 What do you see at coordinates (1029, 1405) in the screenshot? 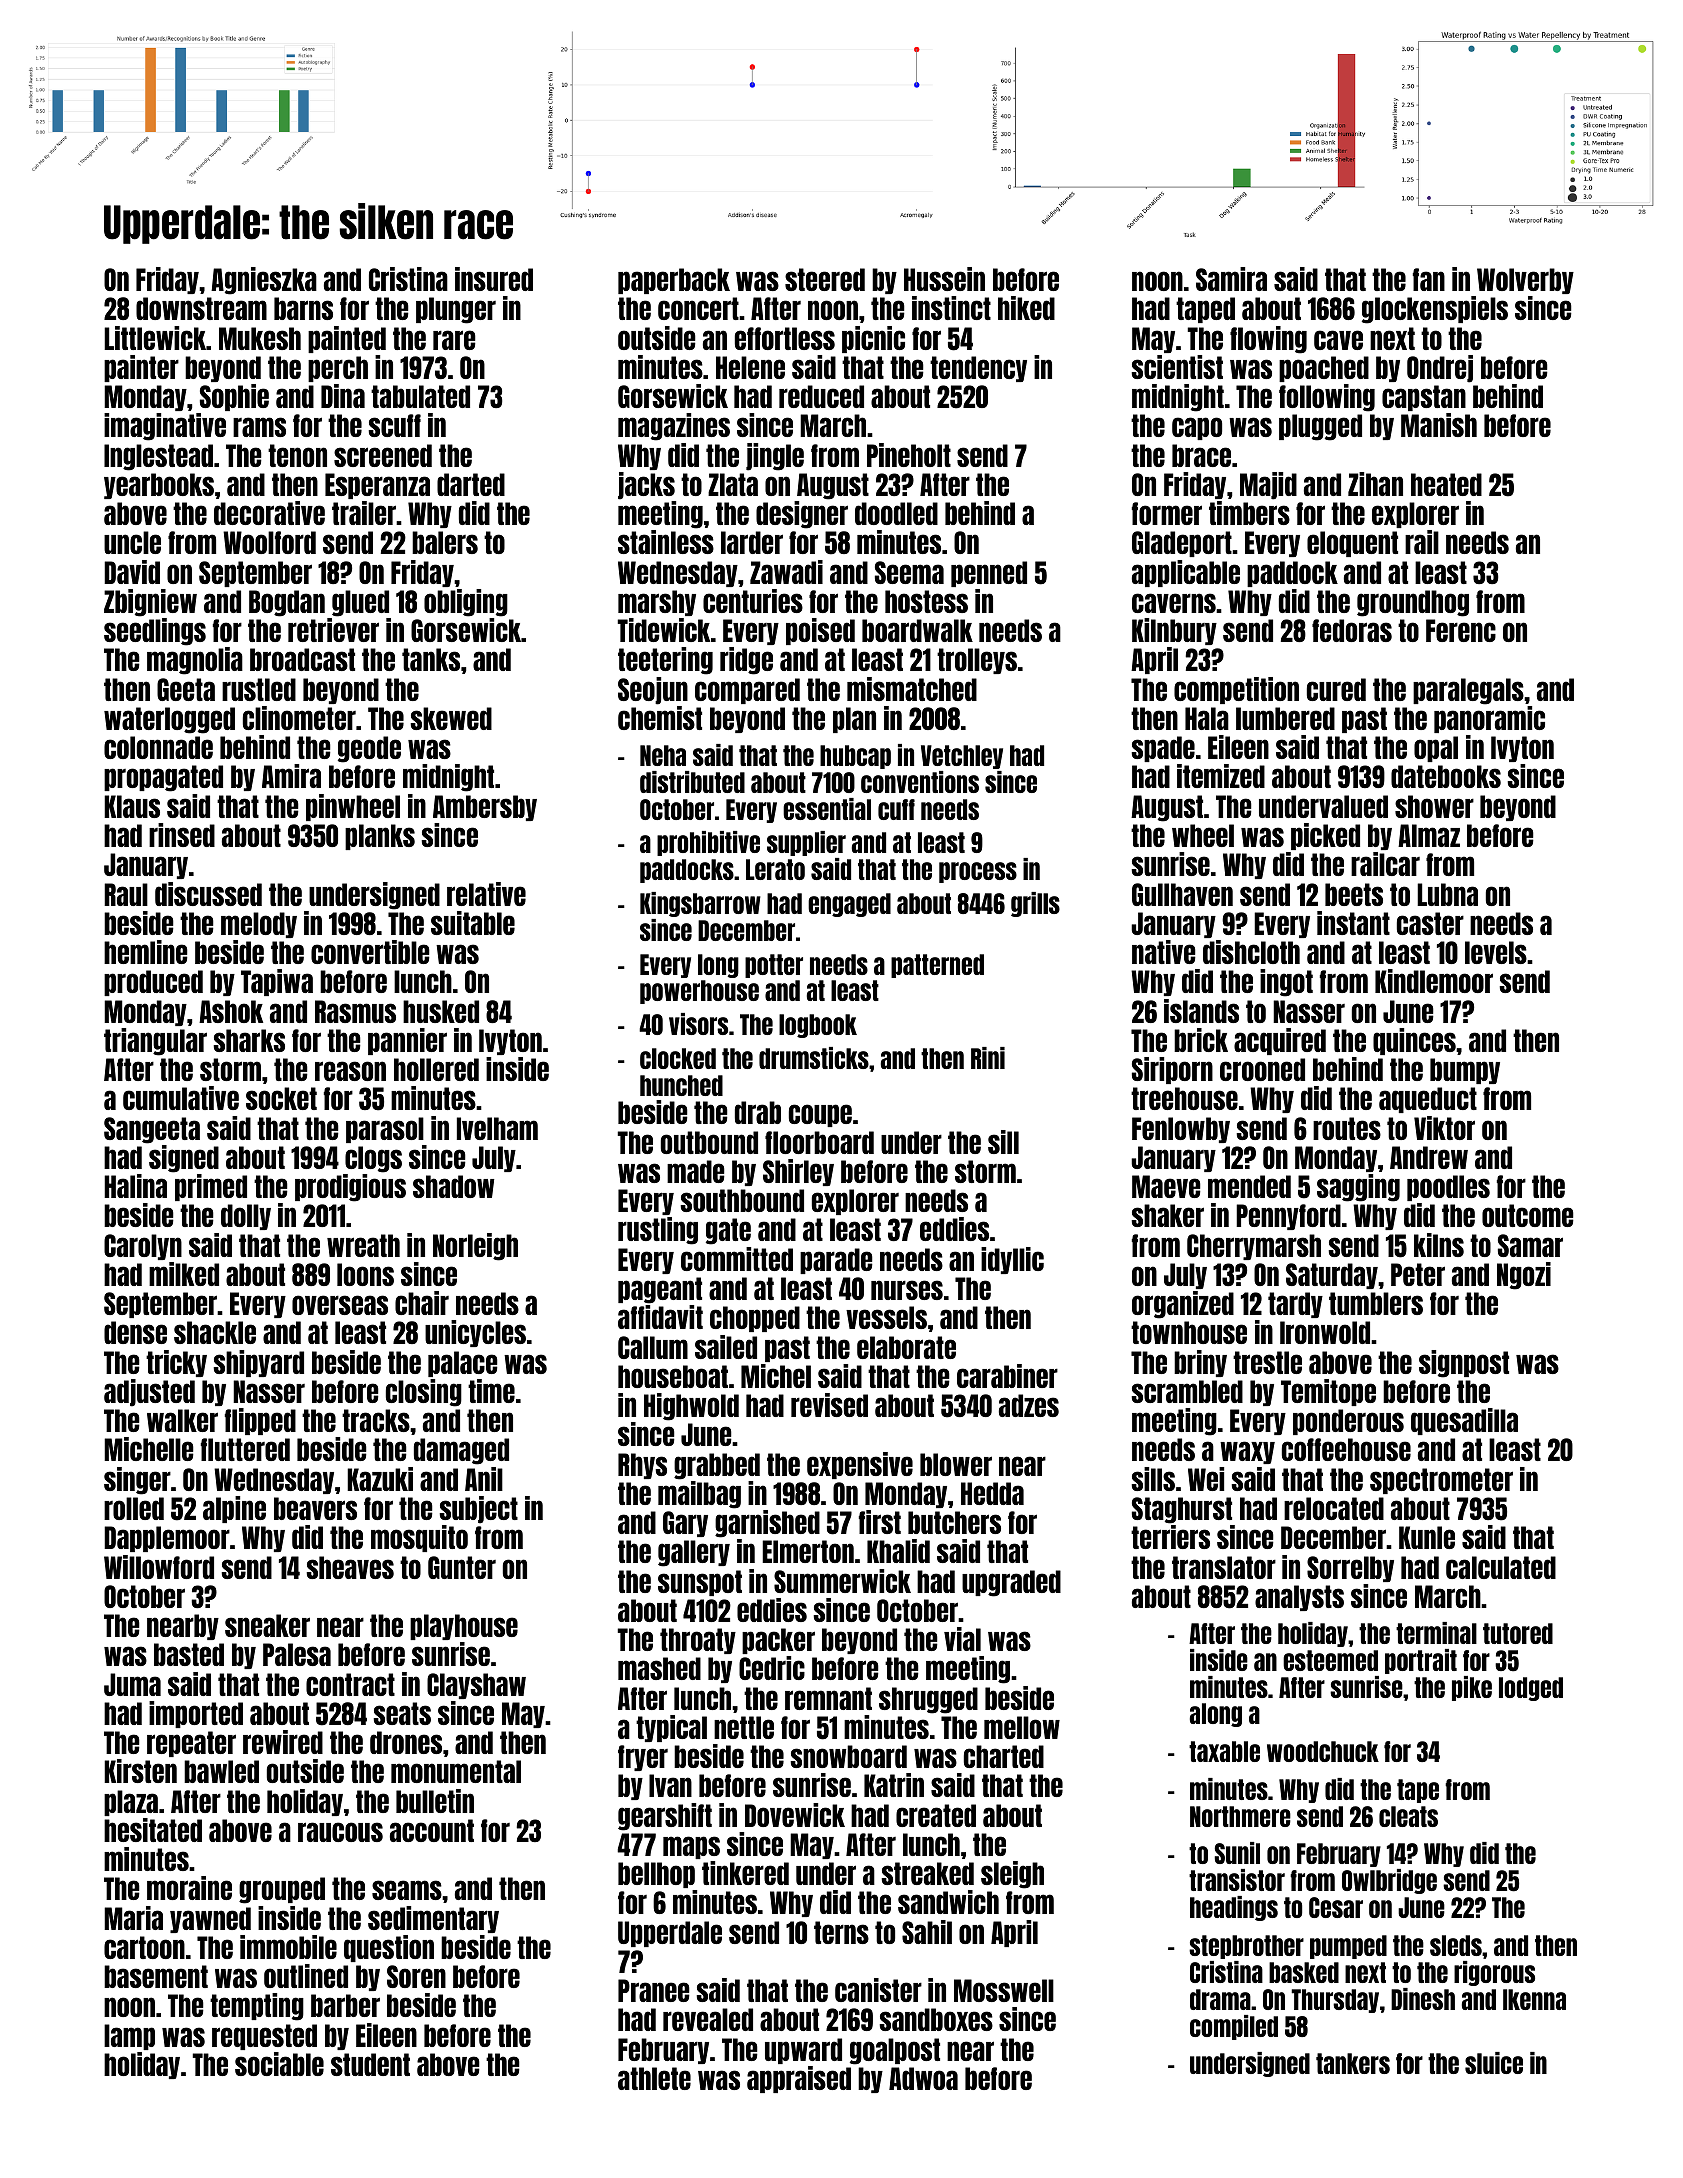
I see `adzes` at bounding box center [1029, 1405].
